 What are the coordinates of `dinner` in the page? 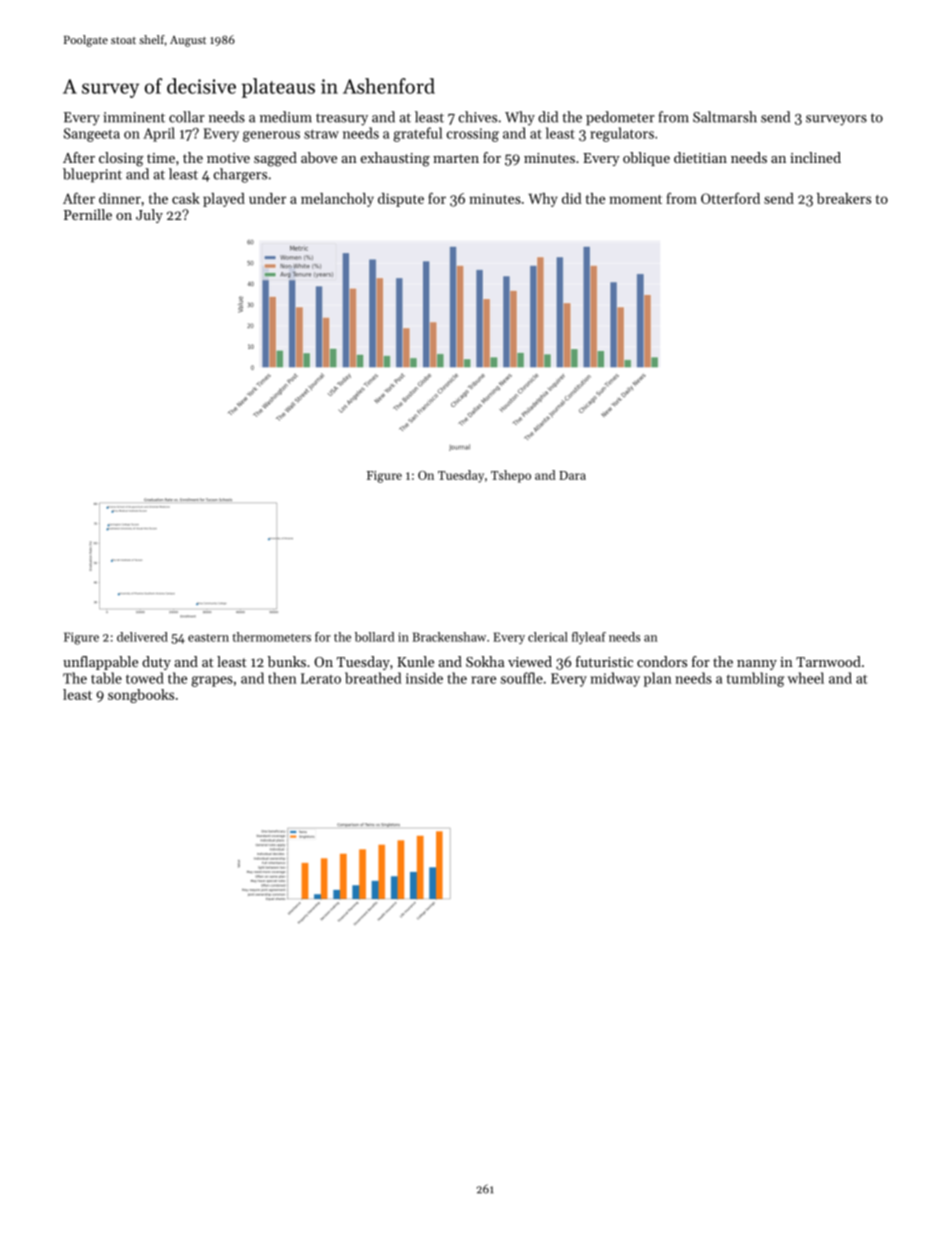 It's located at (120, 198).
